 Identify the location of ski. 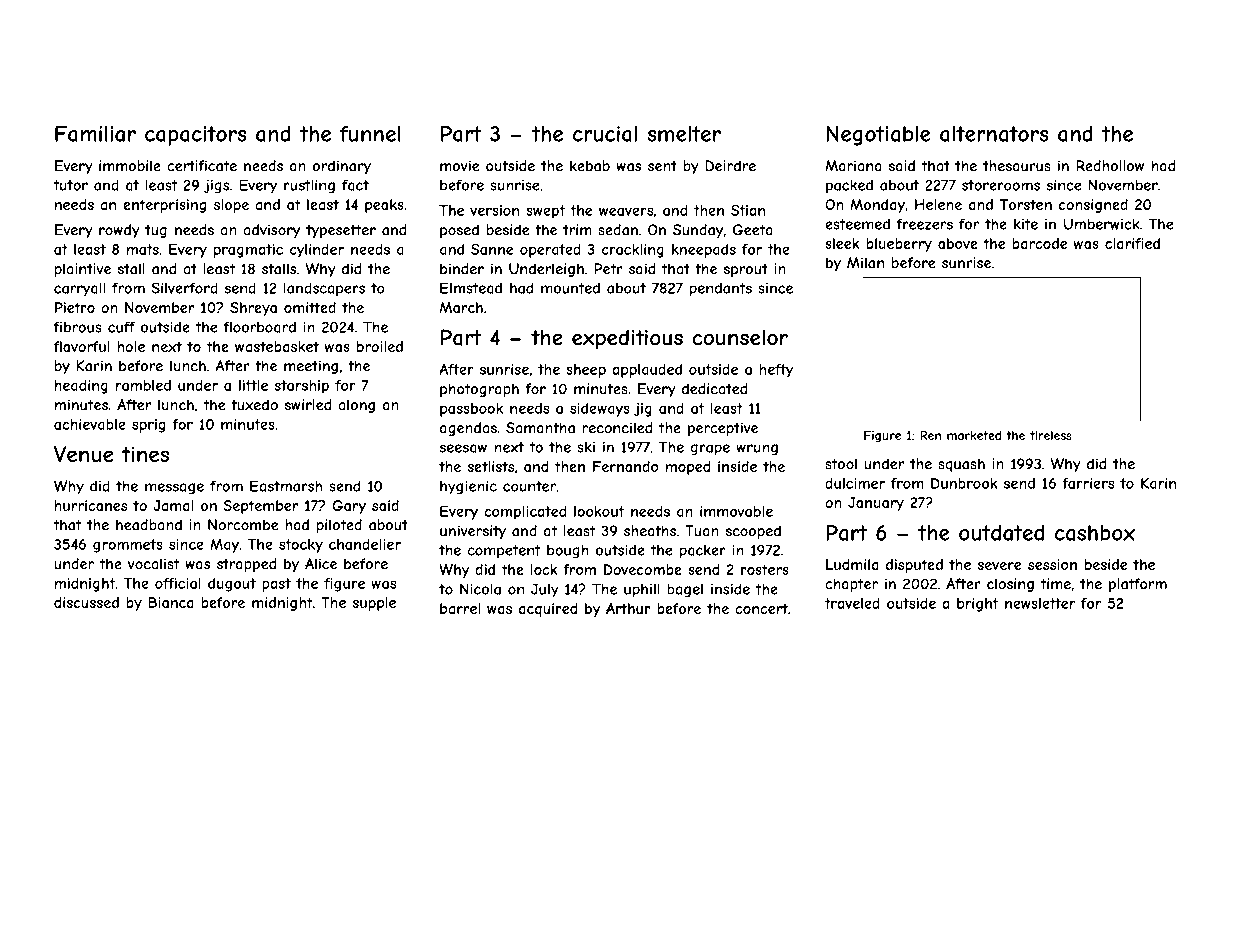
(586, 447).
